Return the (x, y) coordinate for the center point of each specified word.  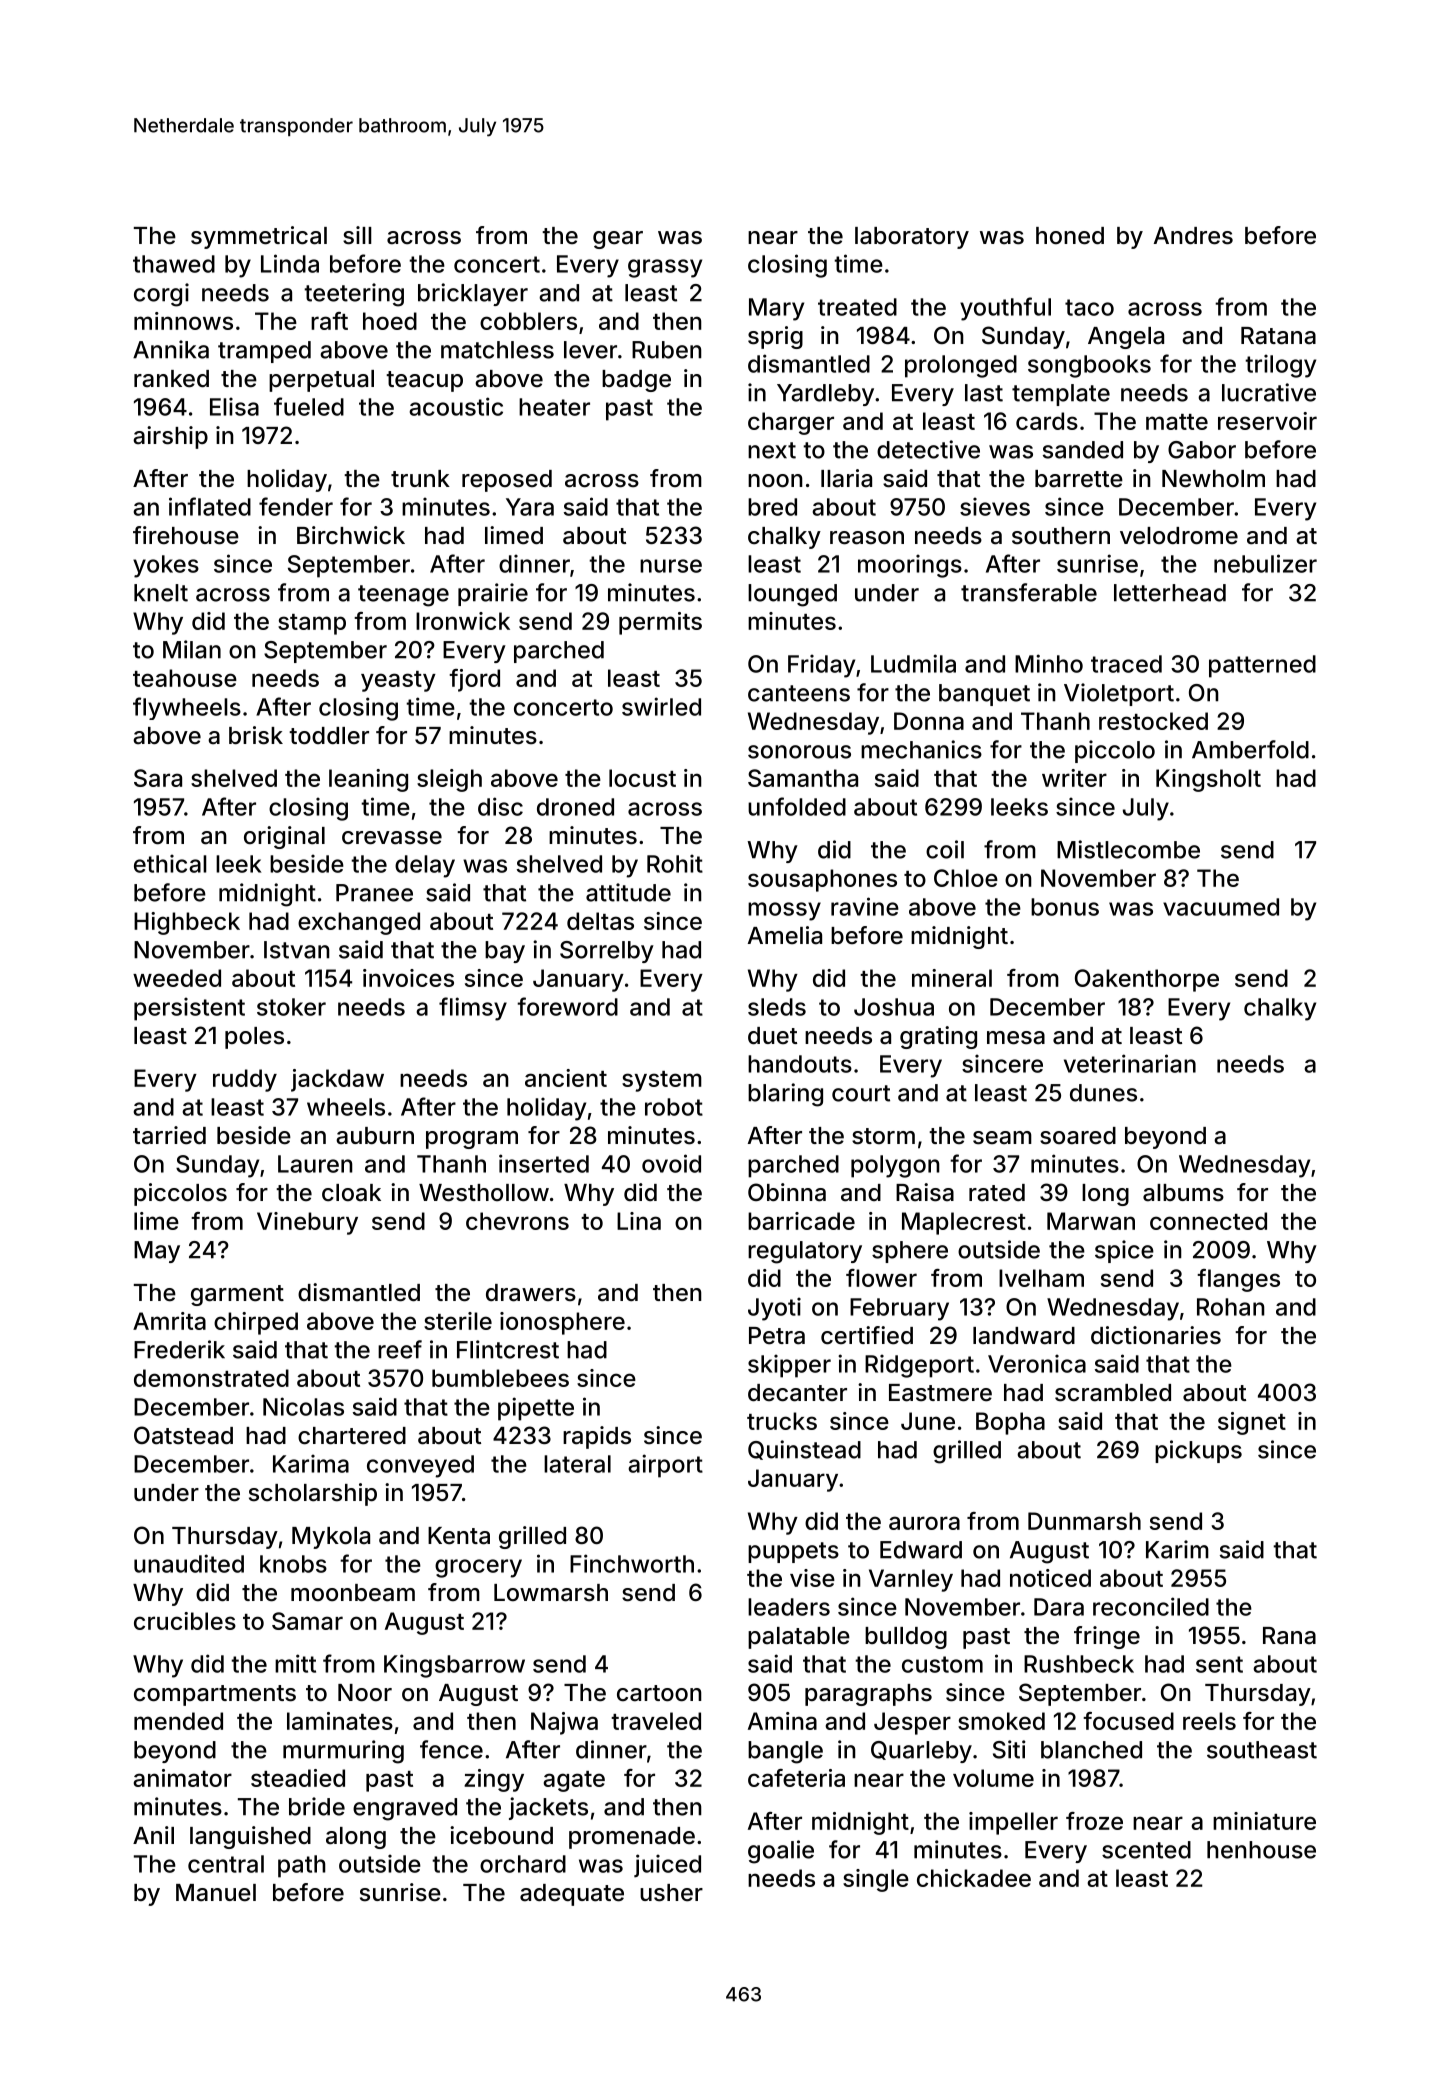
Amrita (169, 1321)
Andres (1193, 236)
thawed (174, 264)
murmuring (343, 1752)
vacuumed (1221, 907)
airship (170, 437)
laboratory (912, 238)
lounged (792, 595)
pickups (1198, 1451)
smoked (1001, 1721)
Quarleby (921, 1752)
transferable (1029, 592)
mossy (784, 911)
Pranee (374, 893)
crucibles (185, 1621)
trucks (782, 1421)
